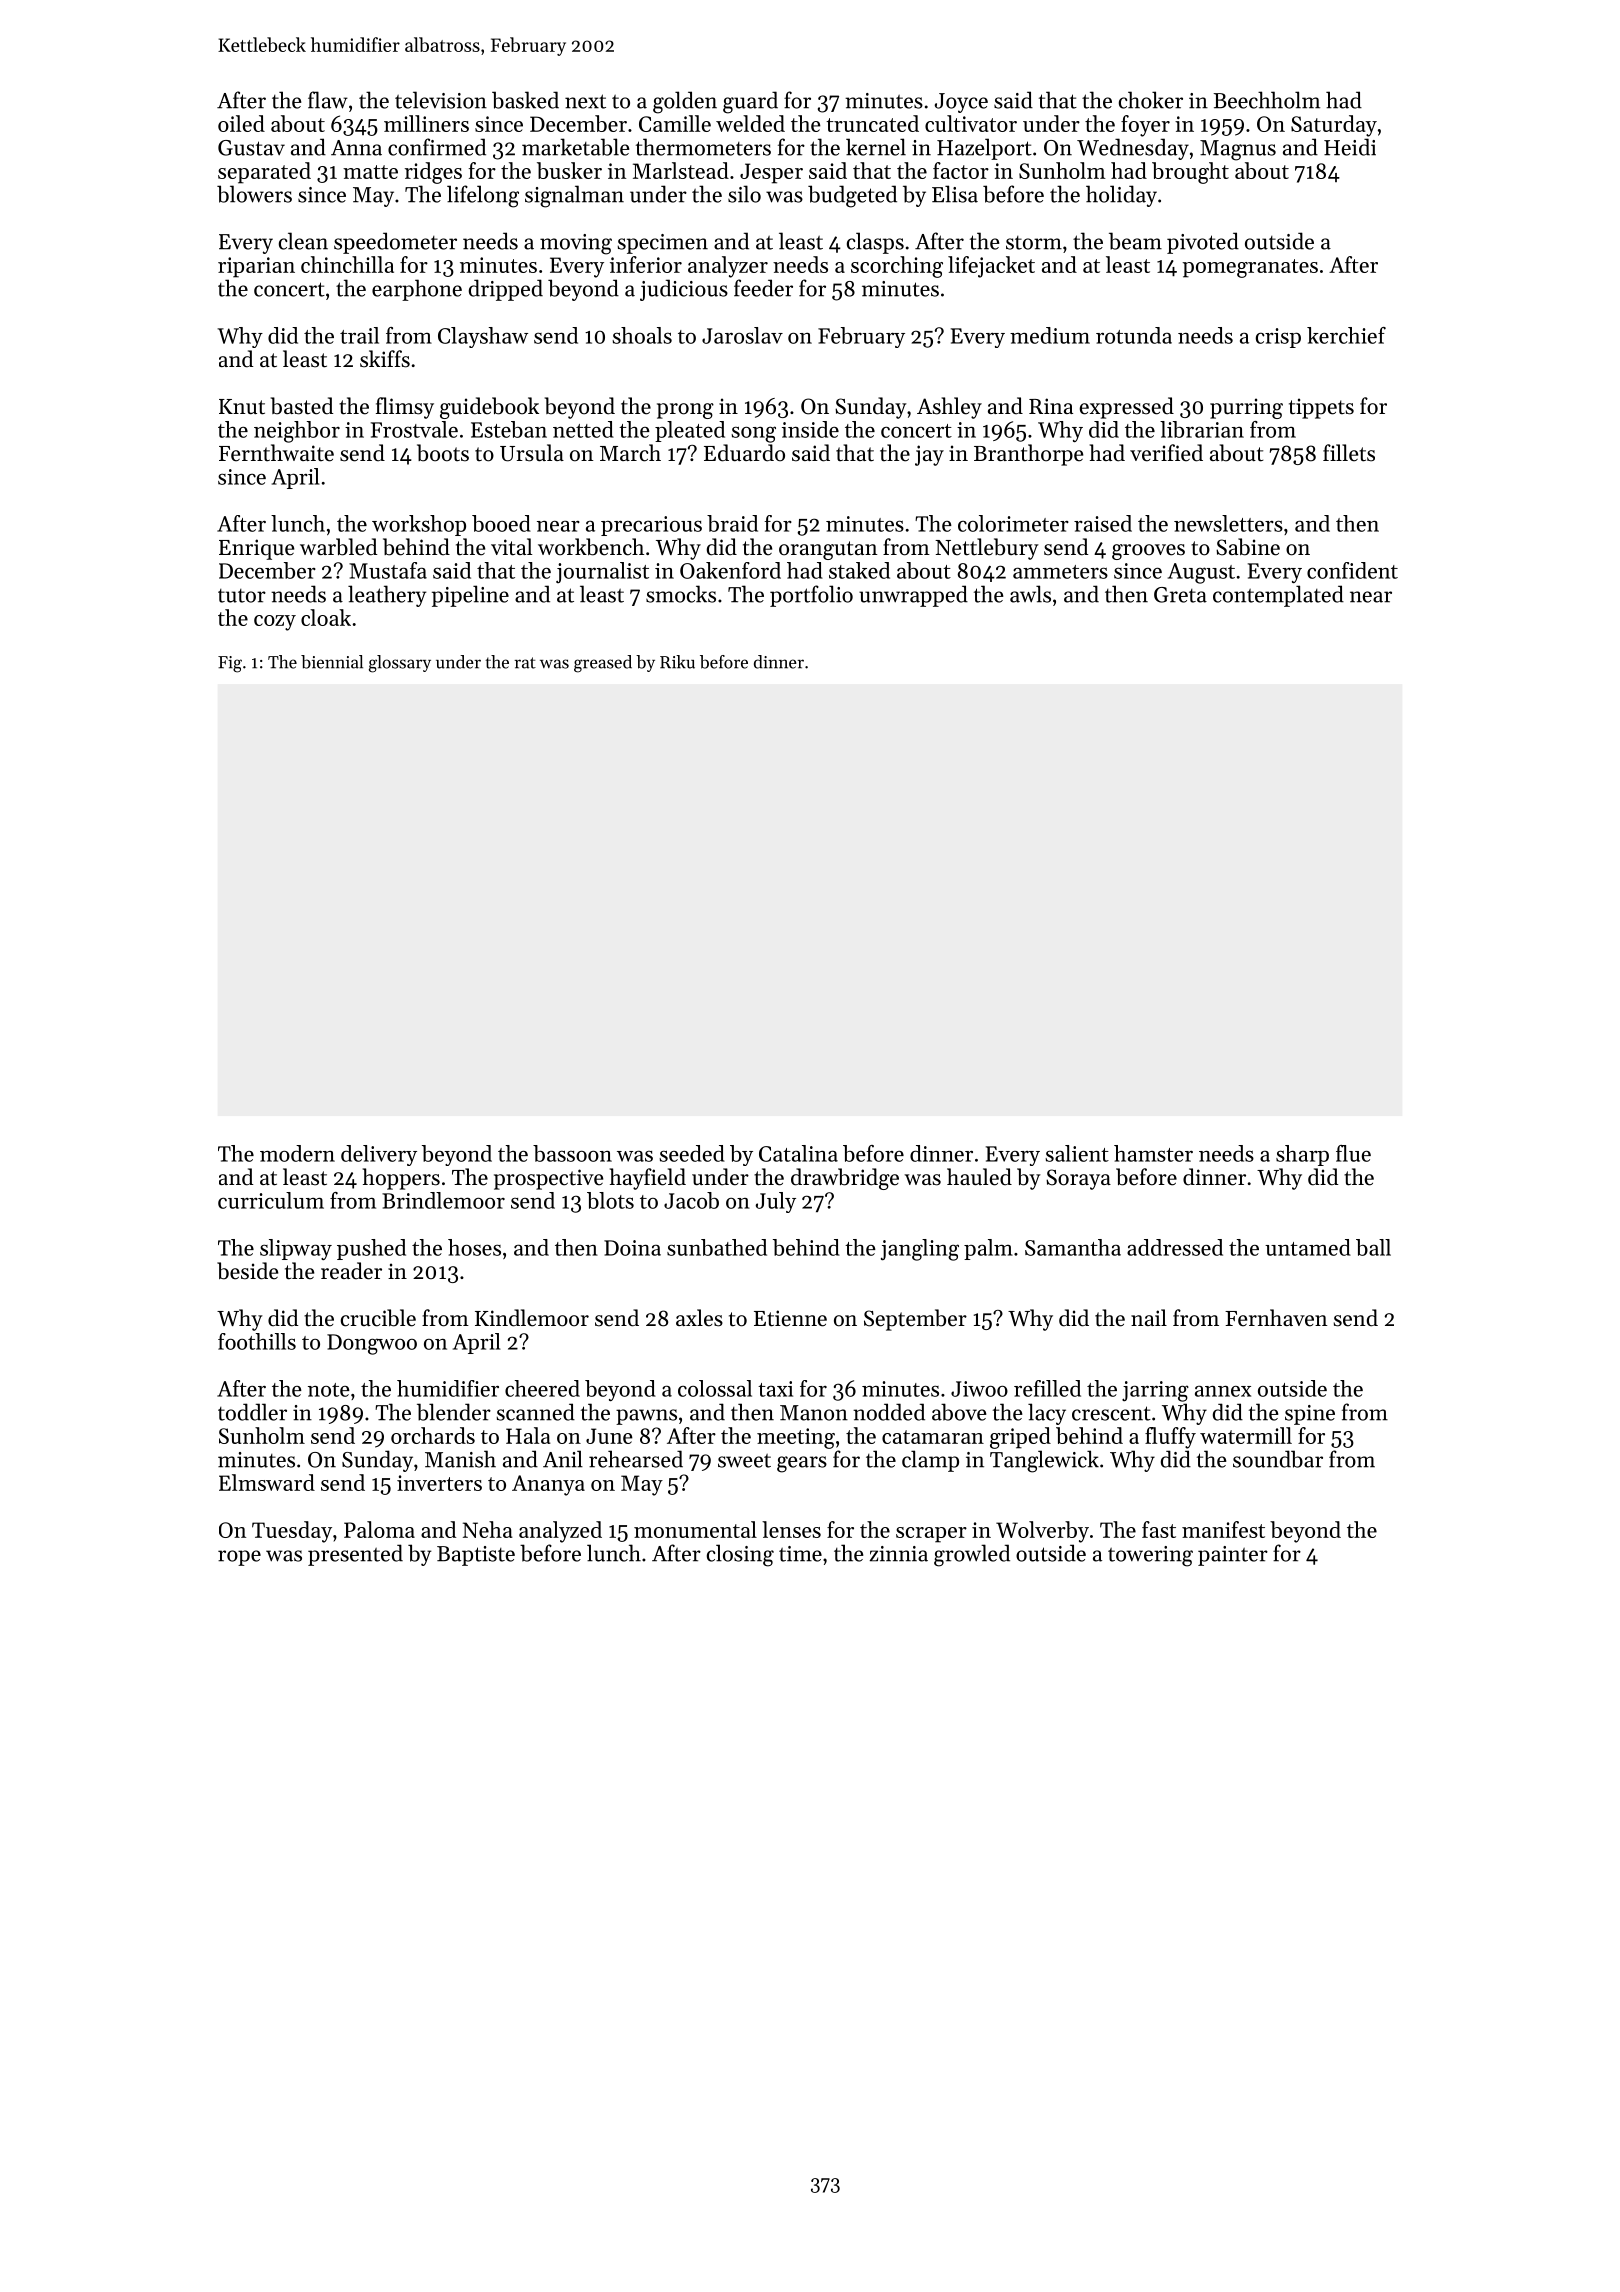  I want to click on Wednesday, so click(1133, 149).
